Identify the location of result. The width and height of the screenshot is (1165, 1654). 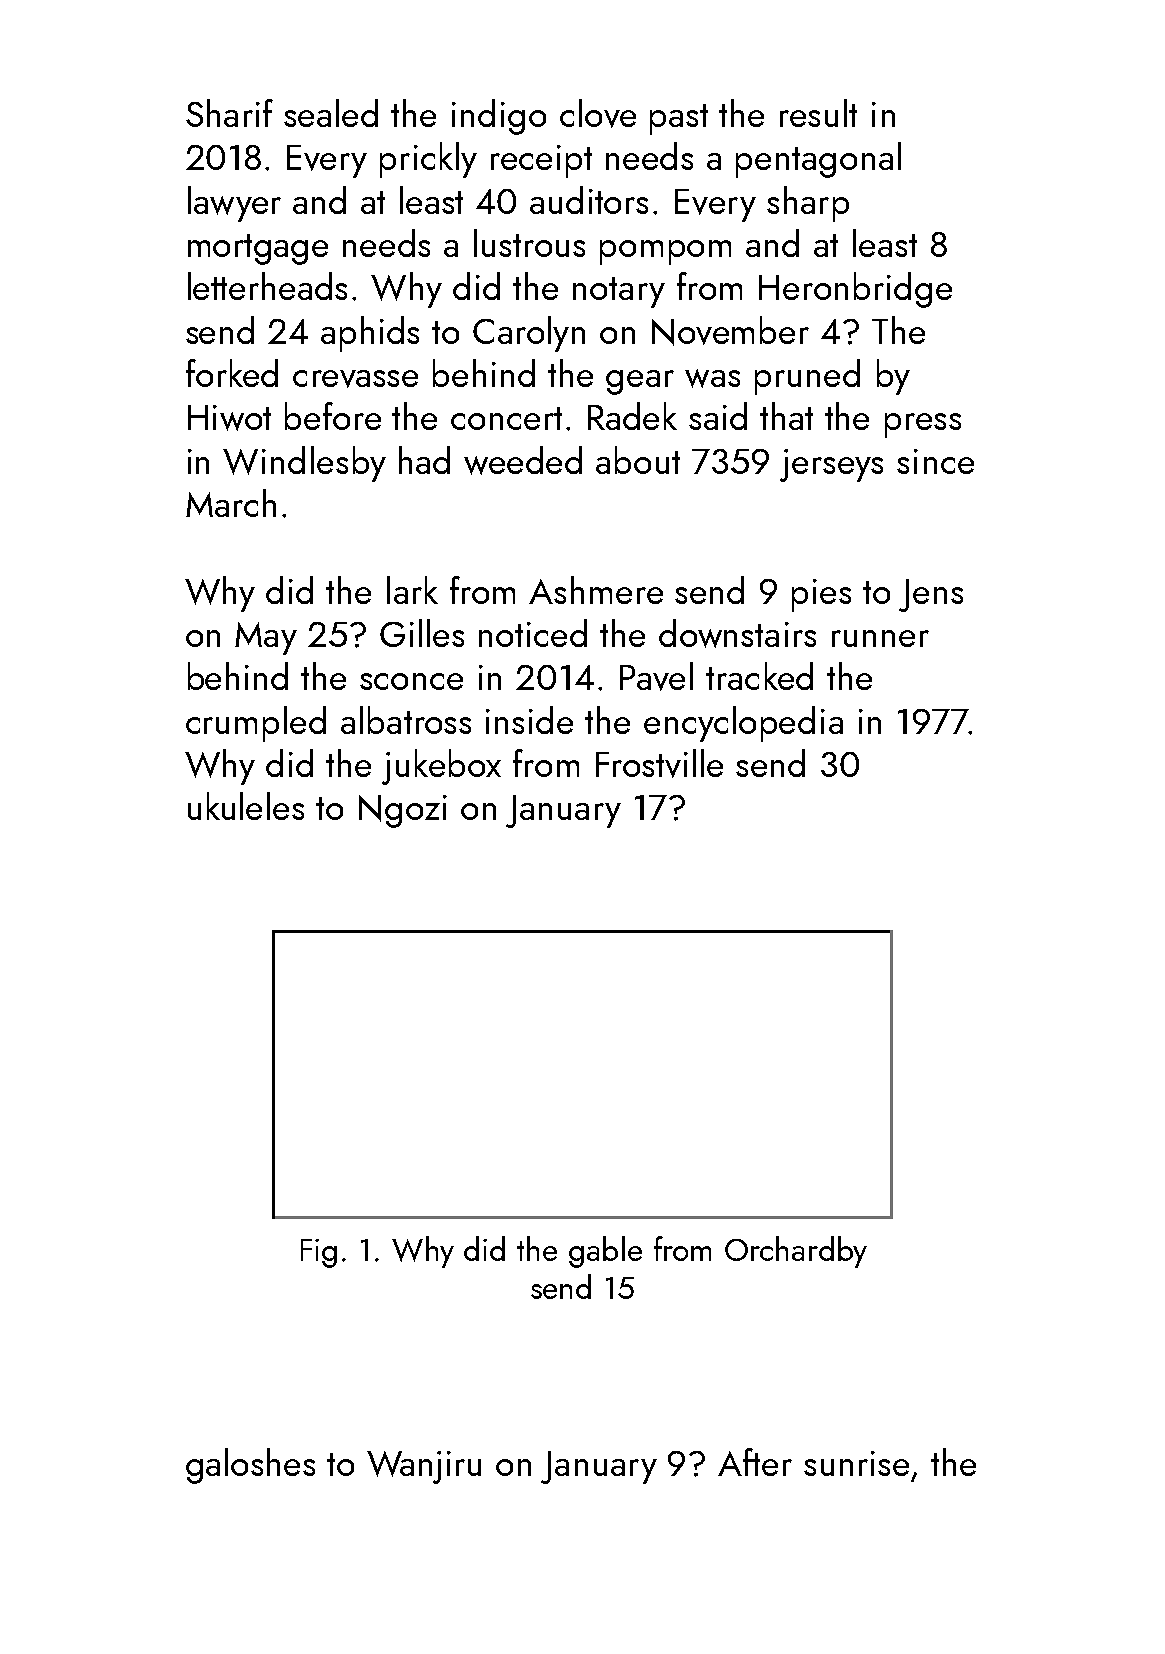
(818, 113).
